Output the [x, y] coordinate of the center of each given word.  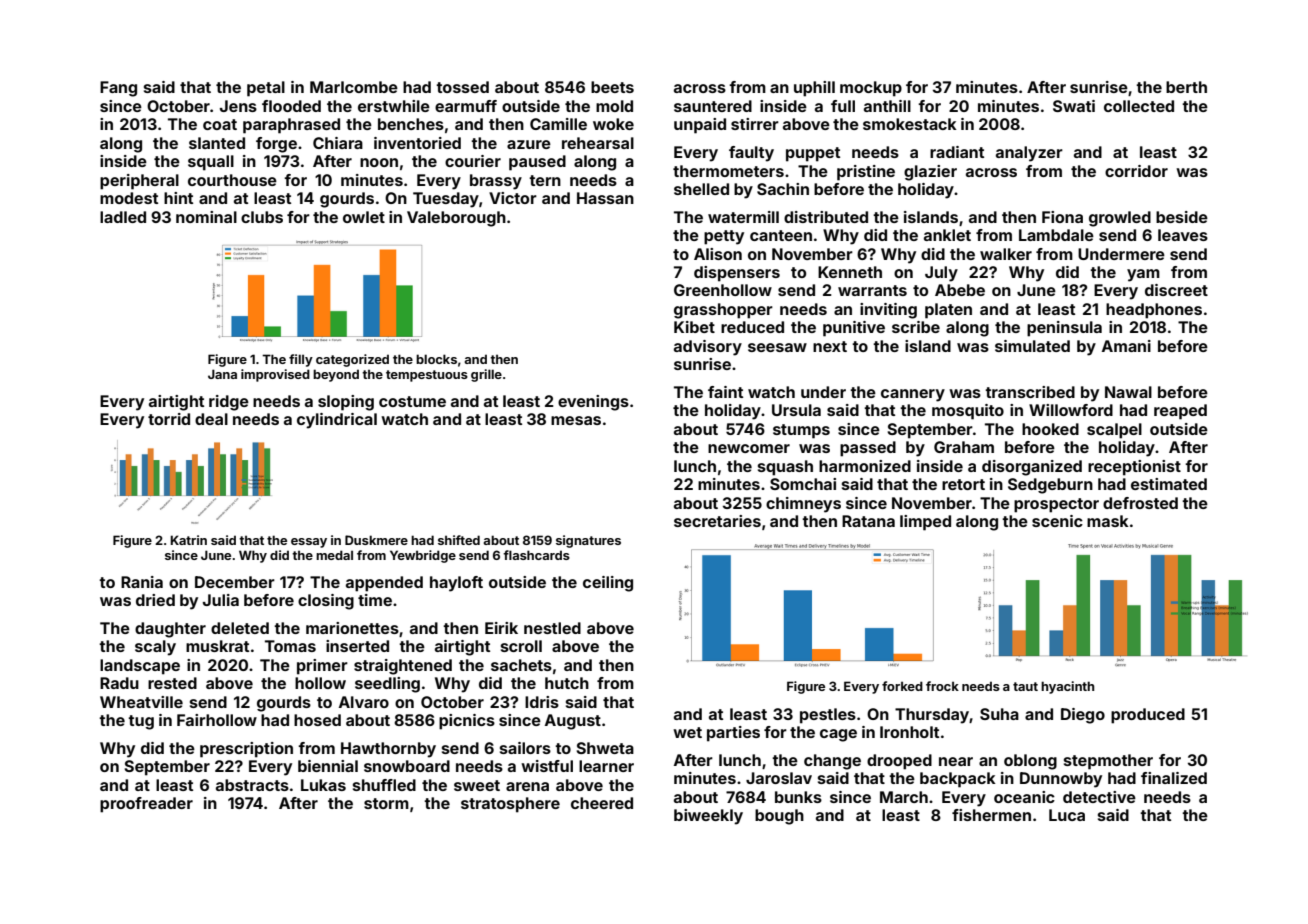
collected [1139, 106]
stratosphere [510, 805]
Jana [222, 374]
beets [612, 87]
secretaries [717, 521]
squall [211, 163]
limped [925, 523]
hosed [317, 720]
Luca [1067, 815]
